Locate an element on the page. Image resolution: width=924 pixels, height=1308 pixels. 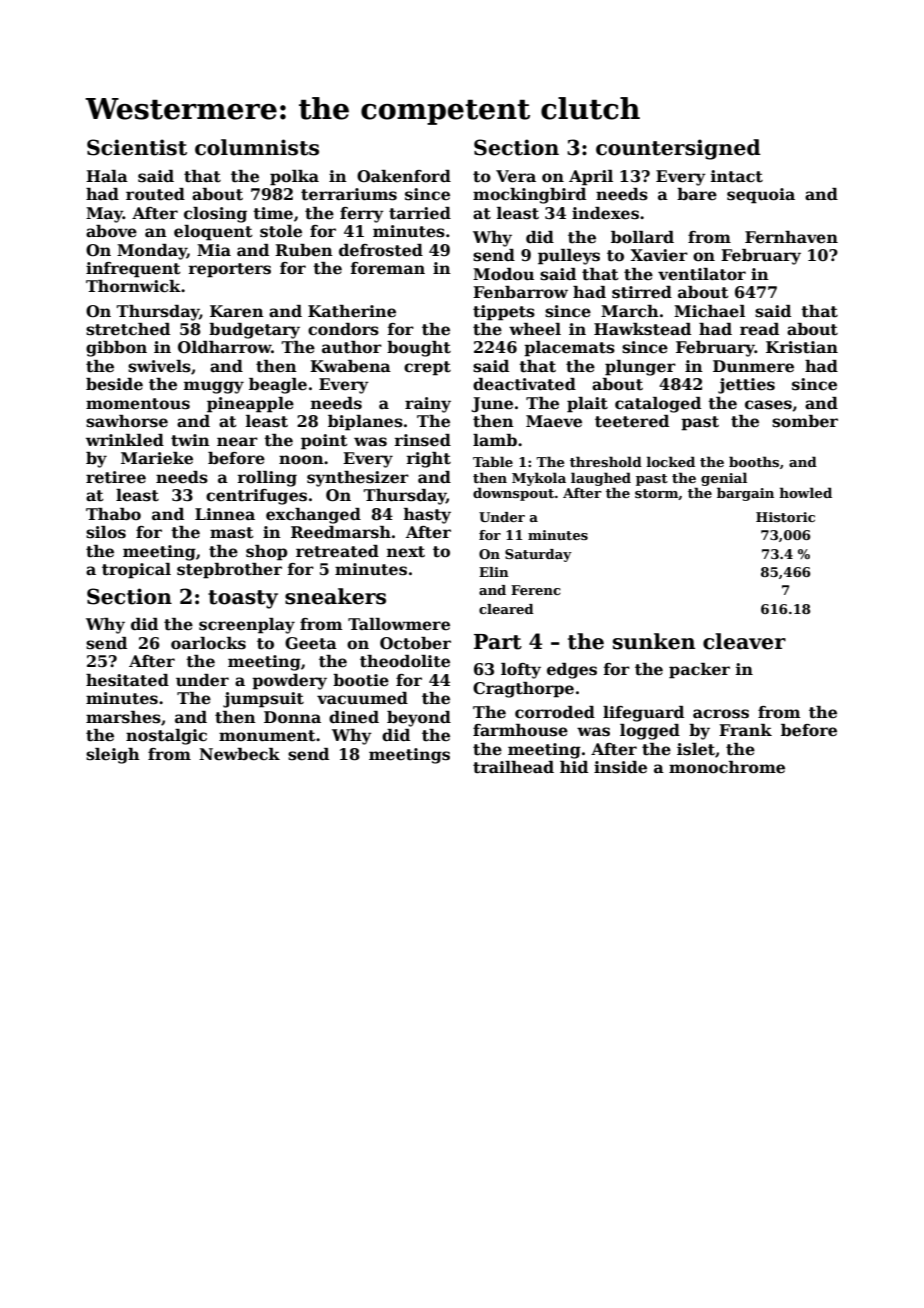
cleared is located at coordinates (506, 609).
